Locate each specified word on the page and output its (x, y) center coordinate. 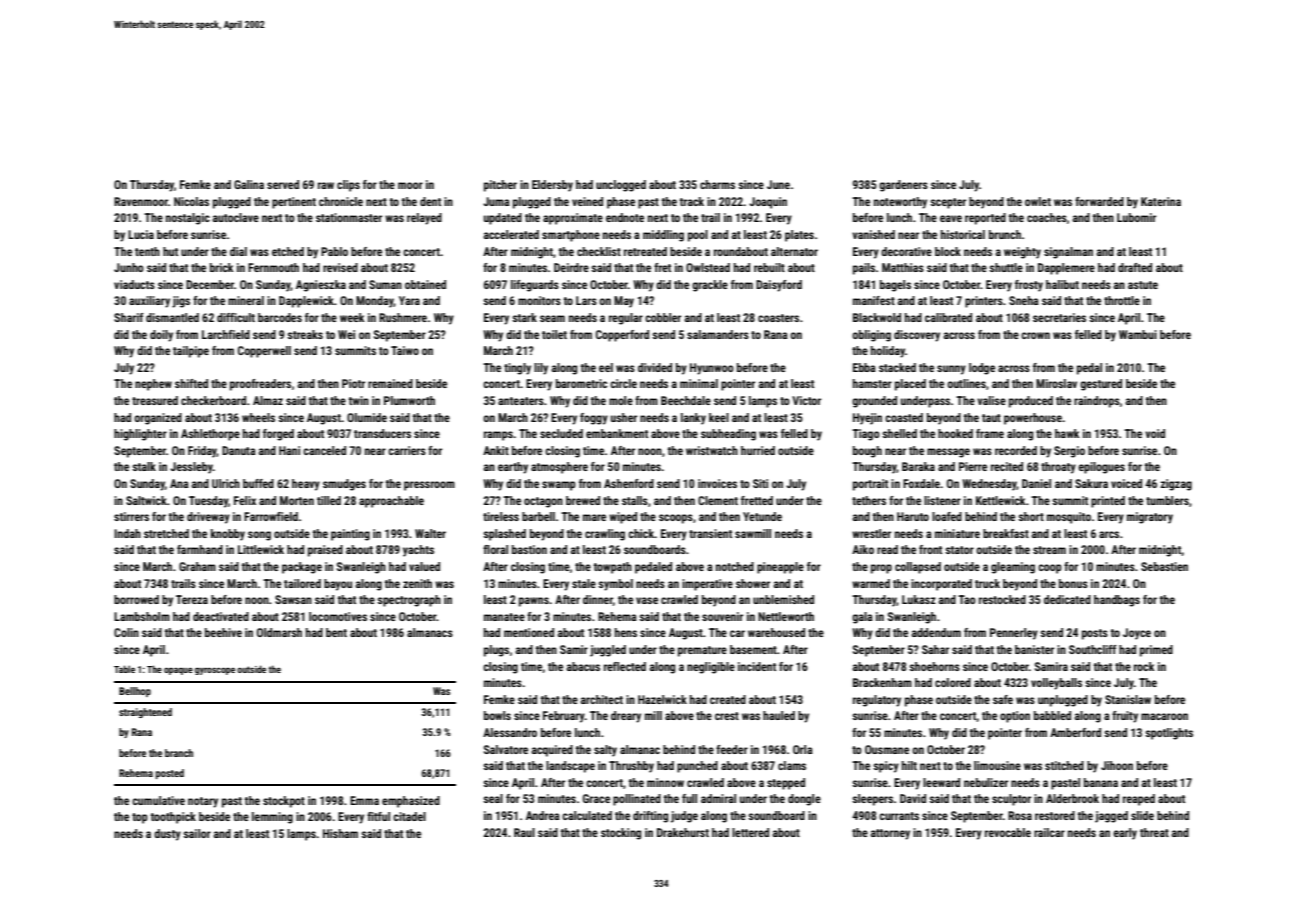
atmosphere (559, 468)
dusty (167, 835)
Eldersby (552, 186)
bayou (338, 585)
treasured (155, 400)
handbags (1117, 601)
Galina (249, 184)
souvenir (722, 616)
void (1155, 433)
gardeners (903, 186)
